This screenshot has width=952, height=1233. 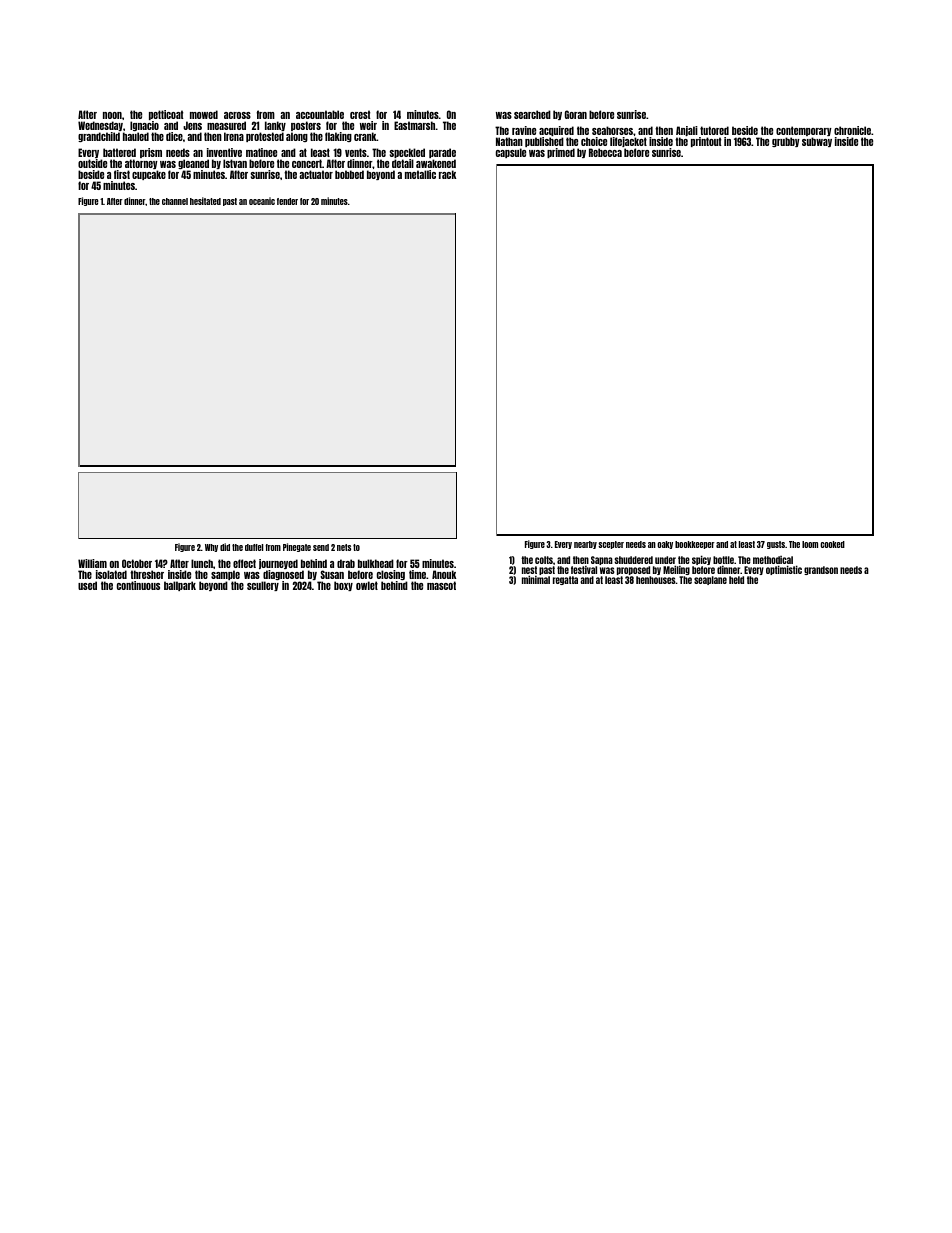 What do you see at coordinates (817, 142) in the screenshot?
I see `subway` at bounding box center [817, 142].
